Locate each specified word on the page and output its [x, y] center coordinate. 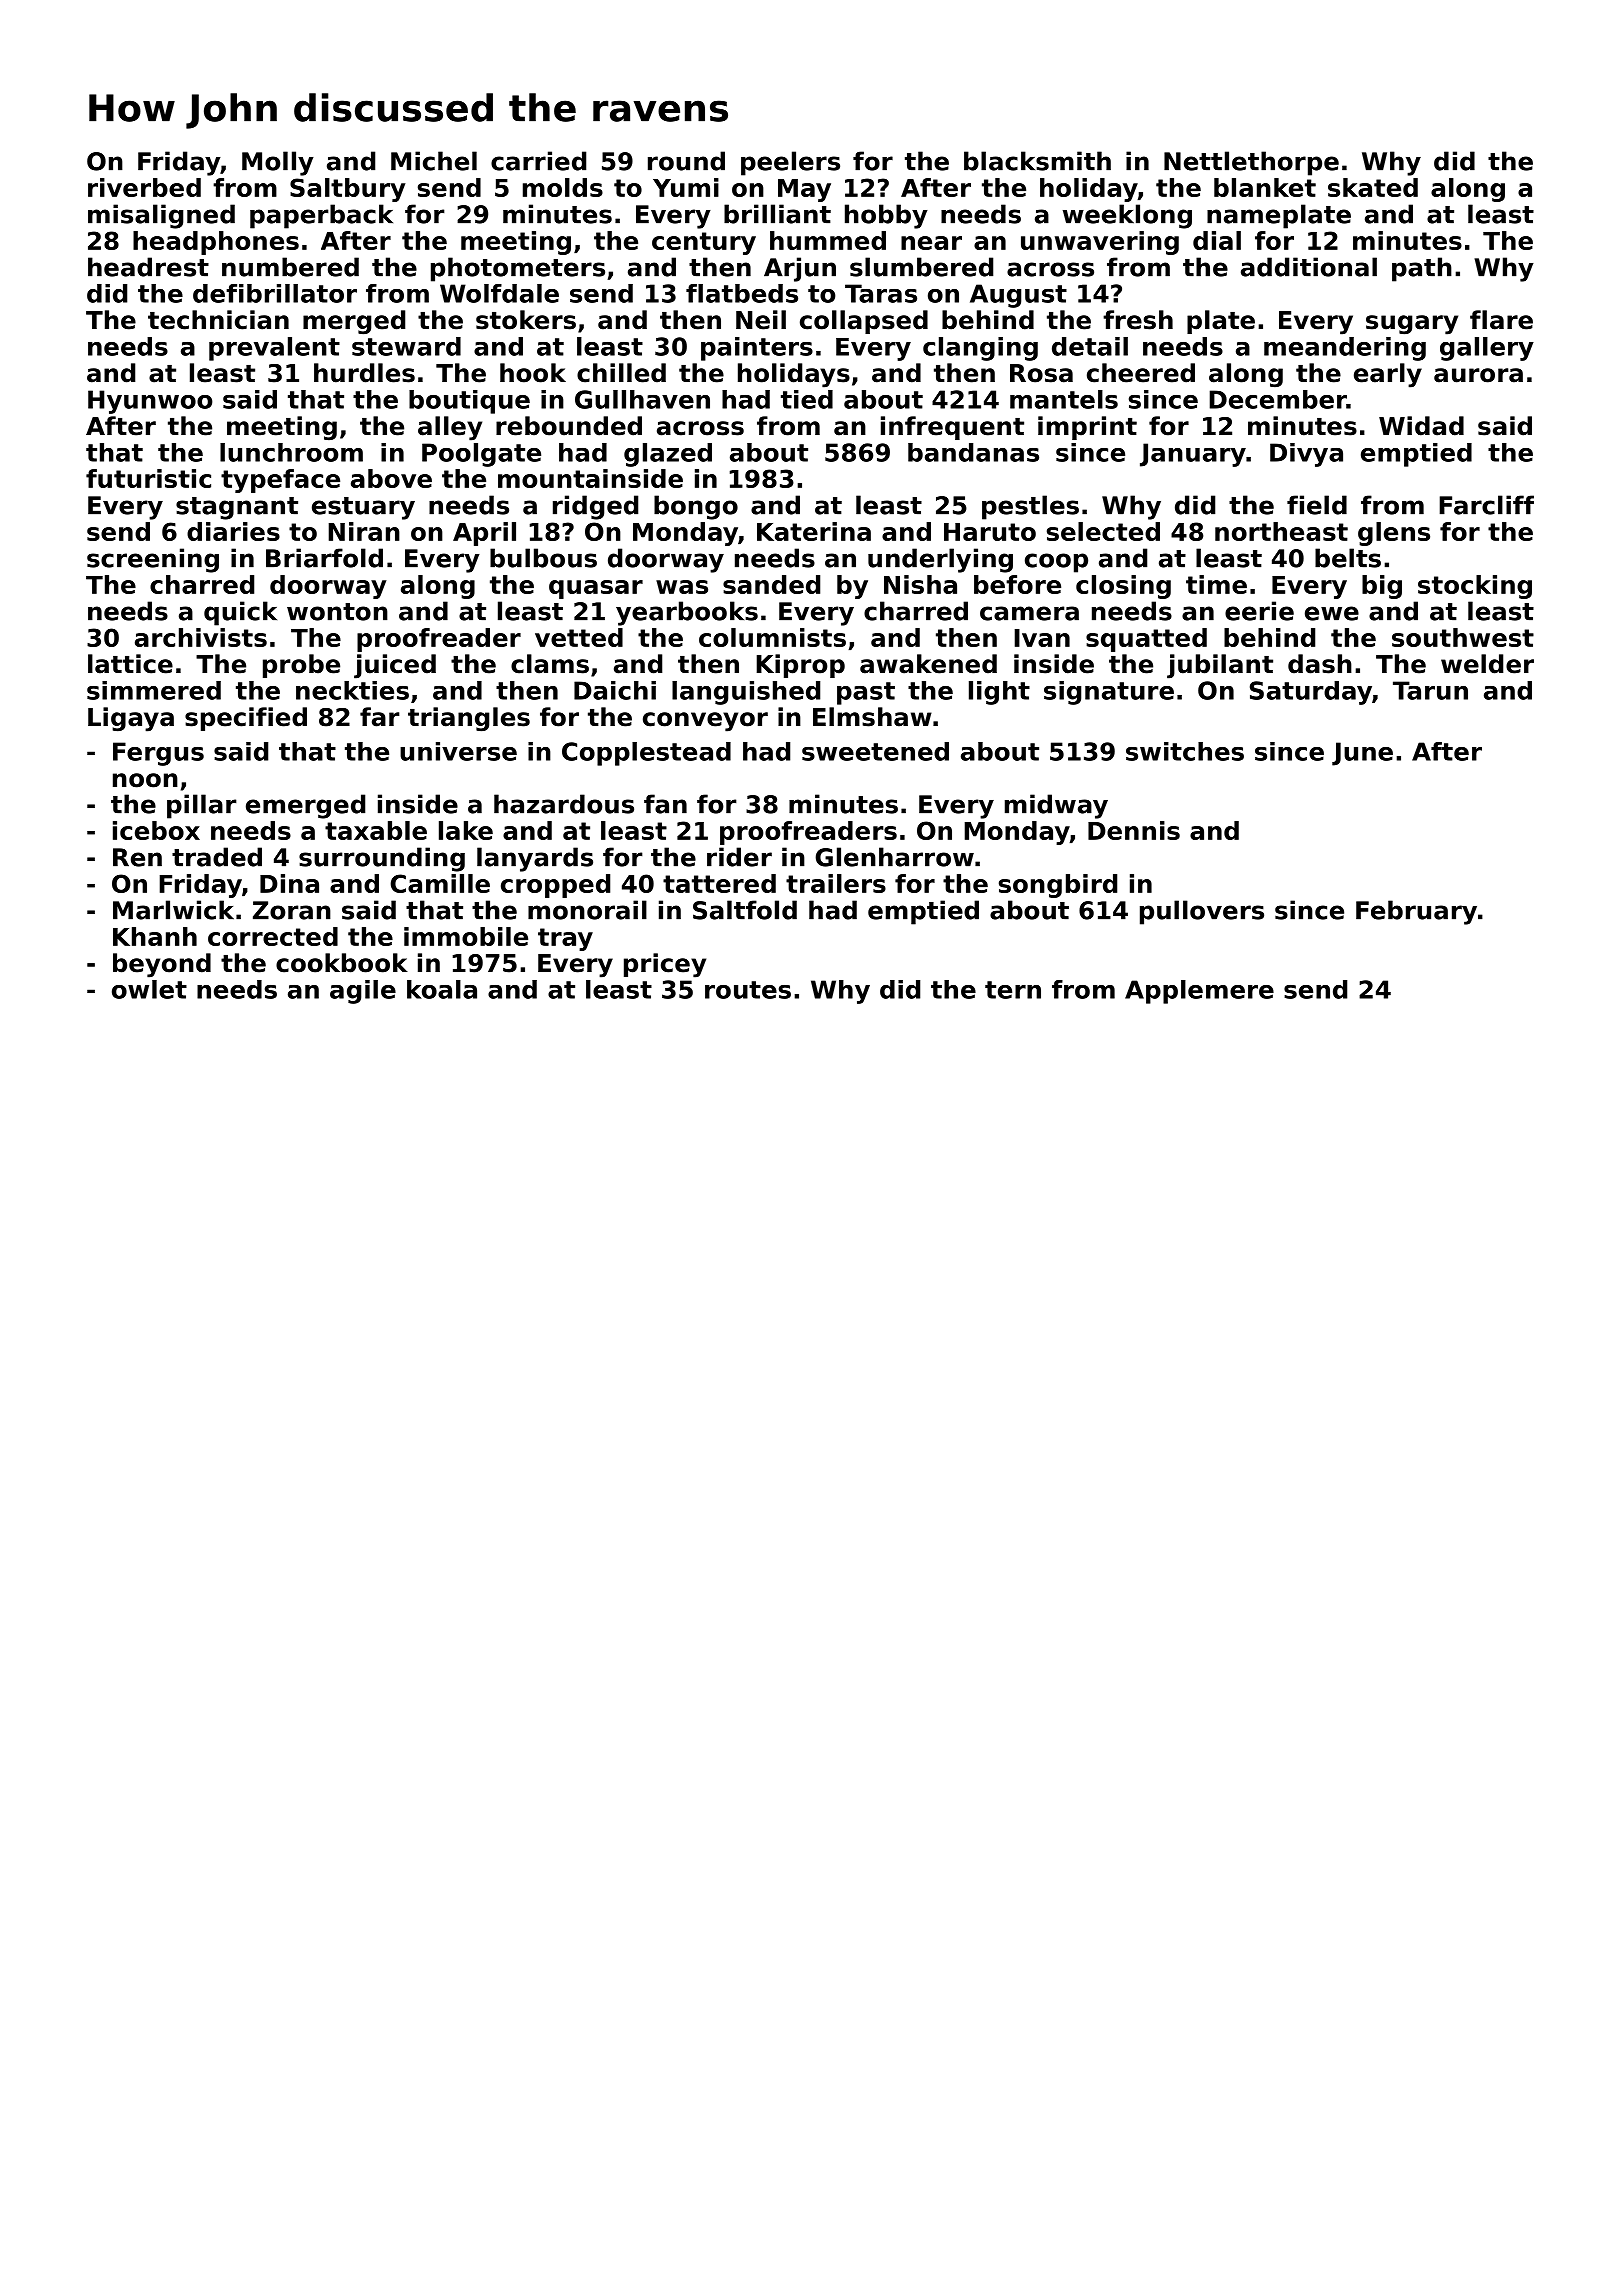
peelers [790, 163]
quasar [596, 589]
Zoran [292, 910]
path [1422, 269]
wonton [337, 612]
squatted [1146, 640]
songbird [1058, 886]
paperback [321, 216]
